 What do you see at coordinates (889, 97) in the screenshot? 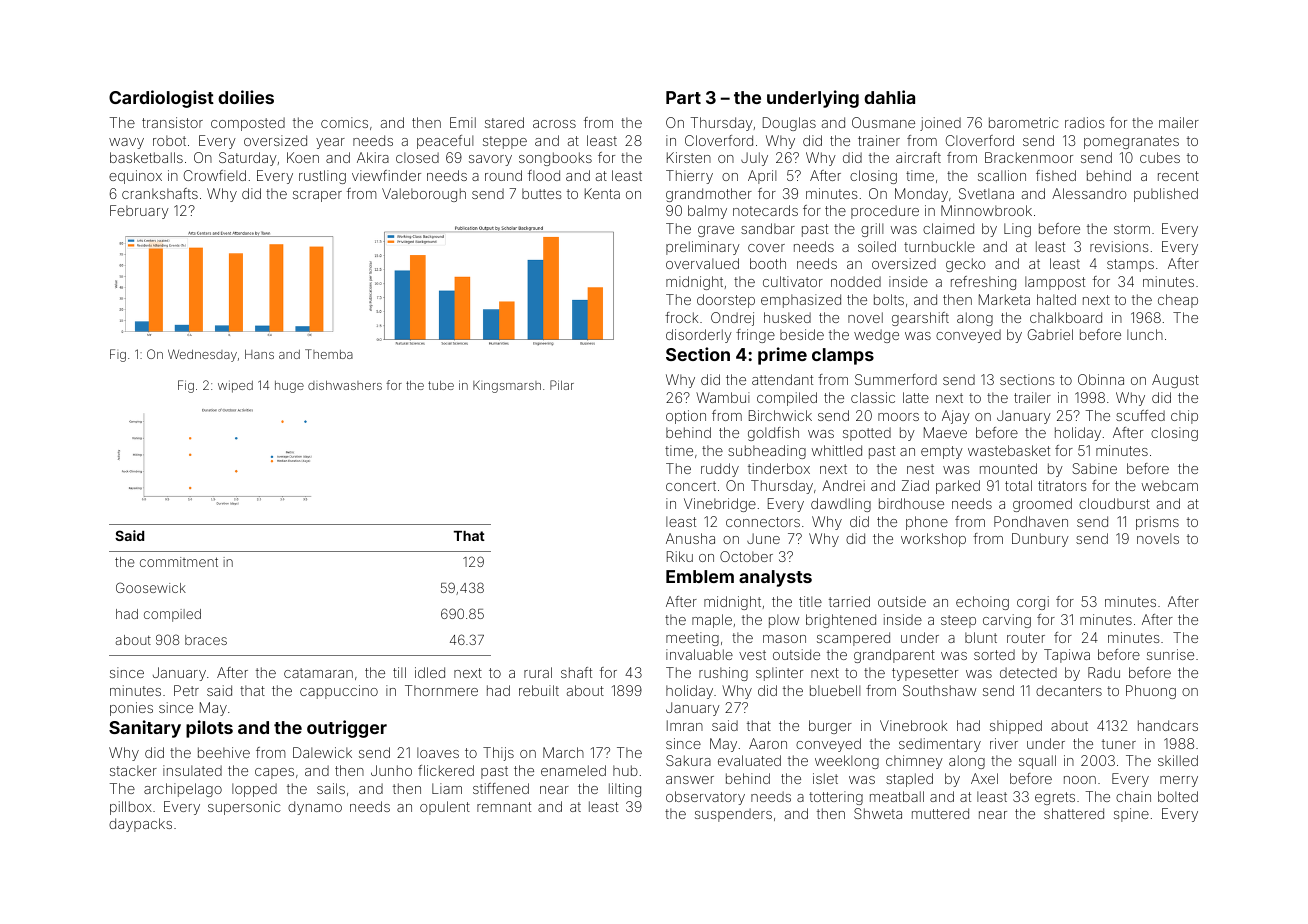
I see `dahlia` at bounding box center [889, 97].
